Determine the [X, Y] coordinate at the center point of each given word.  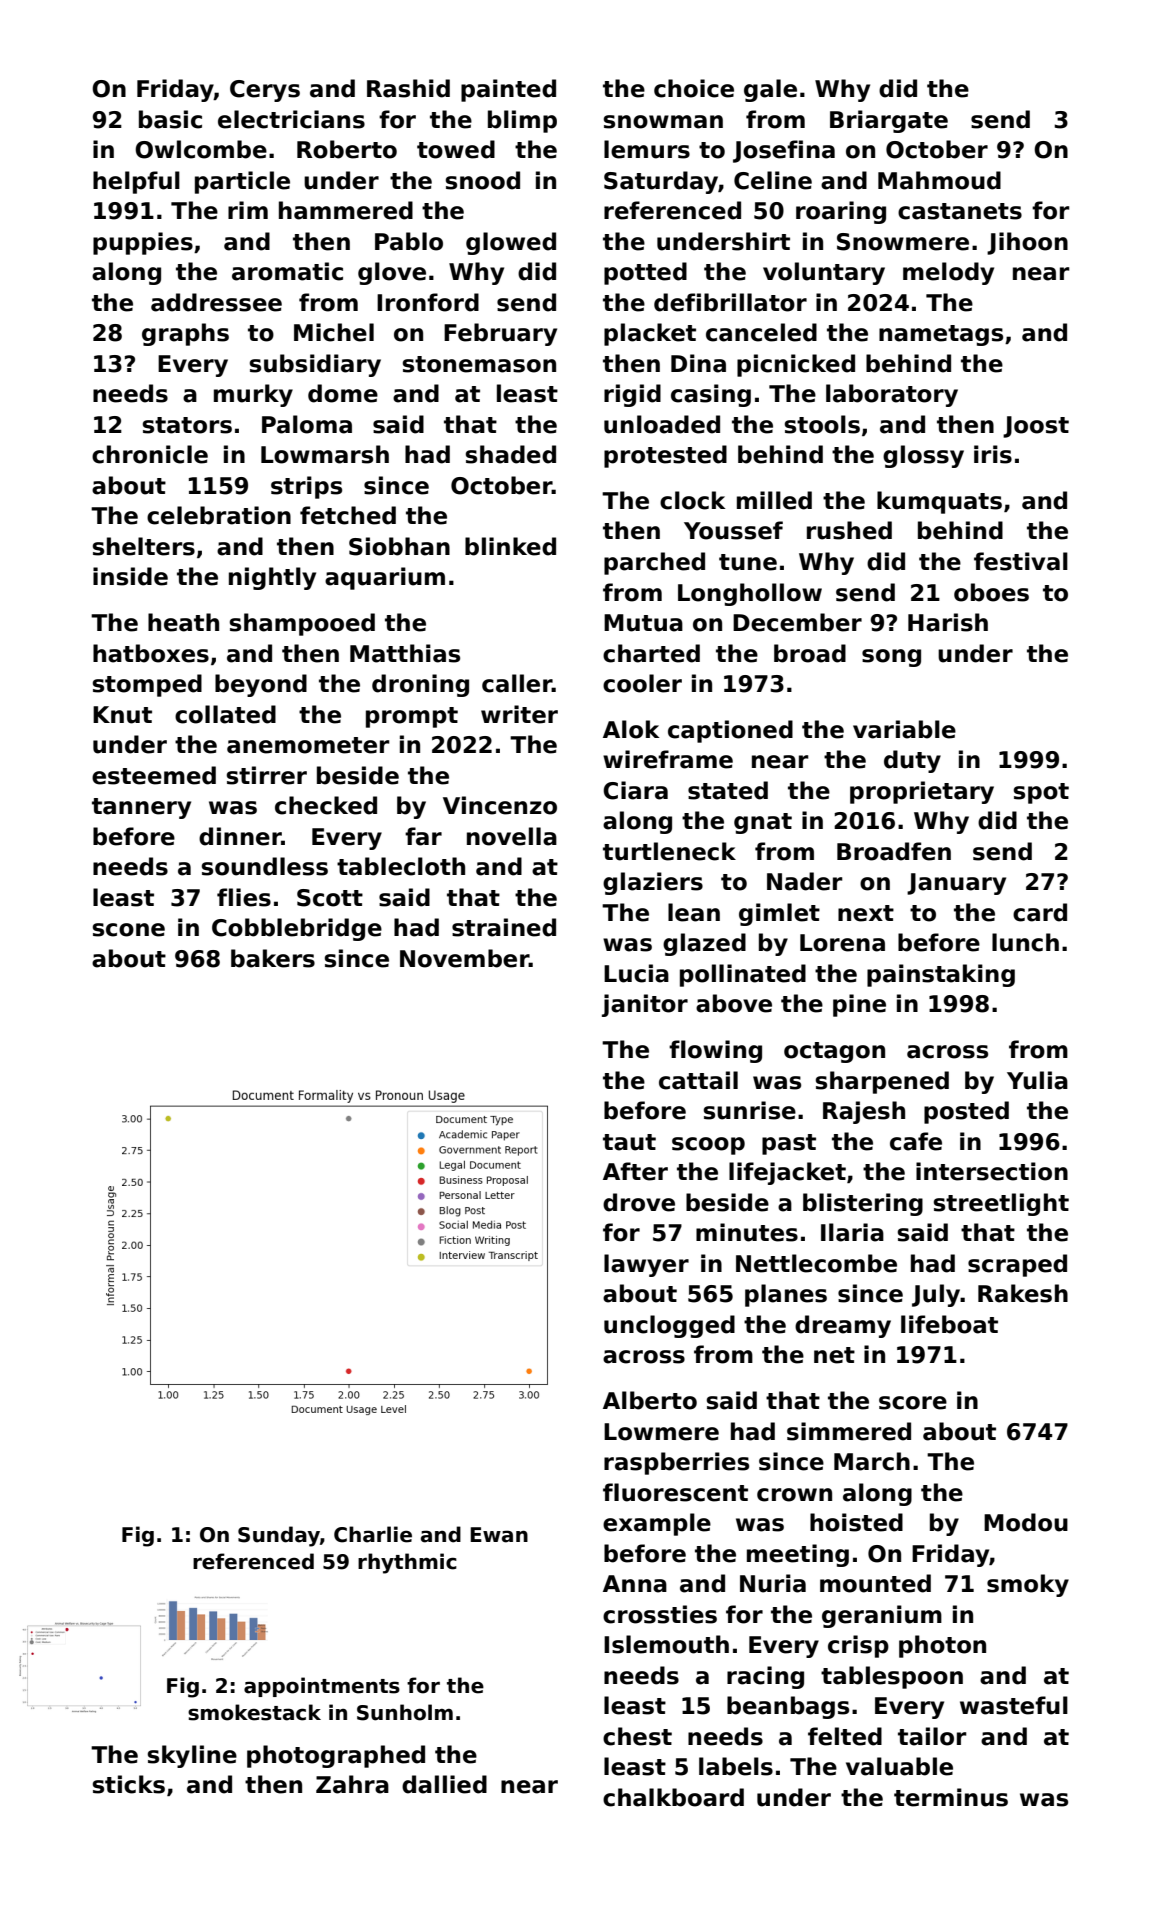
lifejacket [787, 1173]
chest [637, 1736]
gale [770, 90]
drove [639, 1202]
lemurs [647, 149]
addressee [216, 302]
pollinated [743, 975]
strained [504, 927]
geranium [882, 1616]
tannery [141, 808]
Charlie [373, 1534]
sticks [129, 1784]
